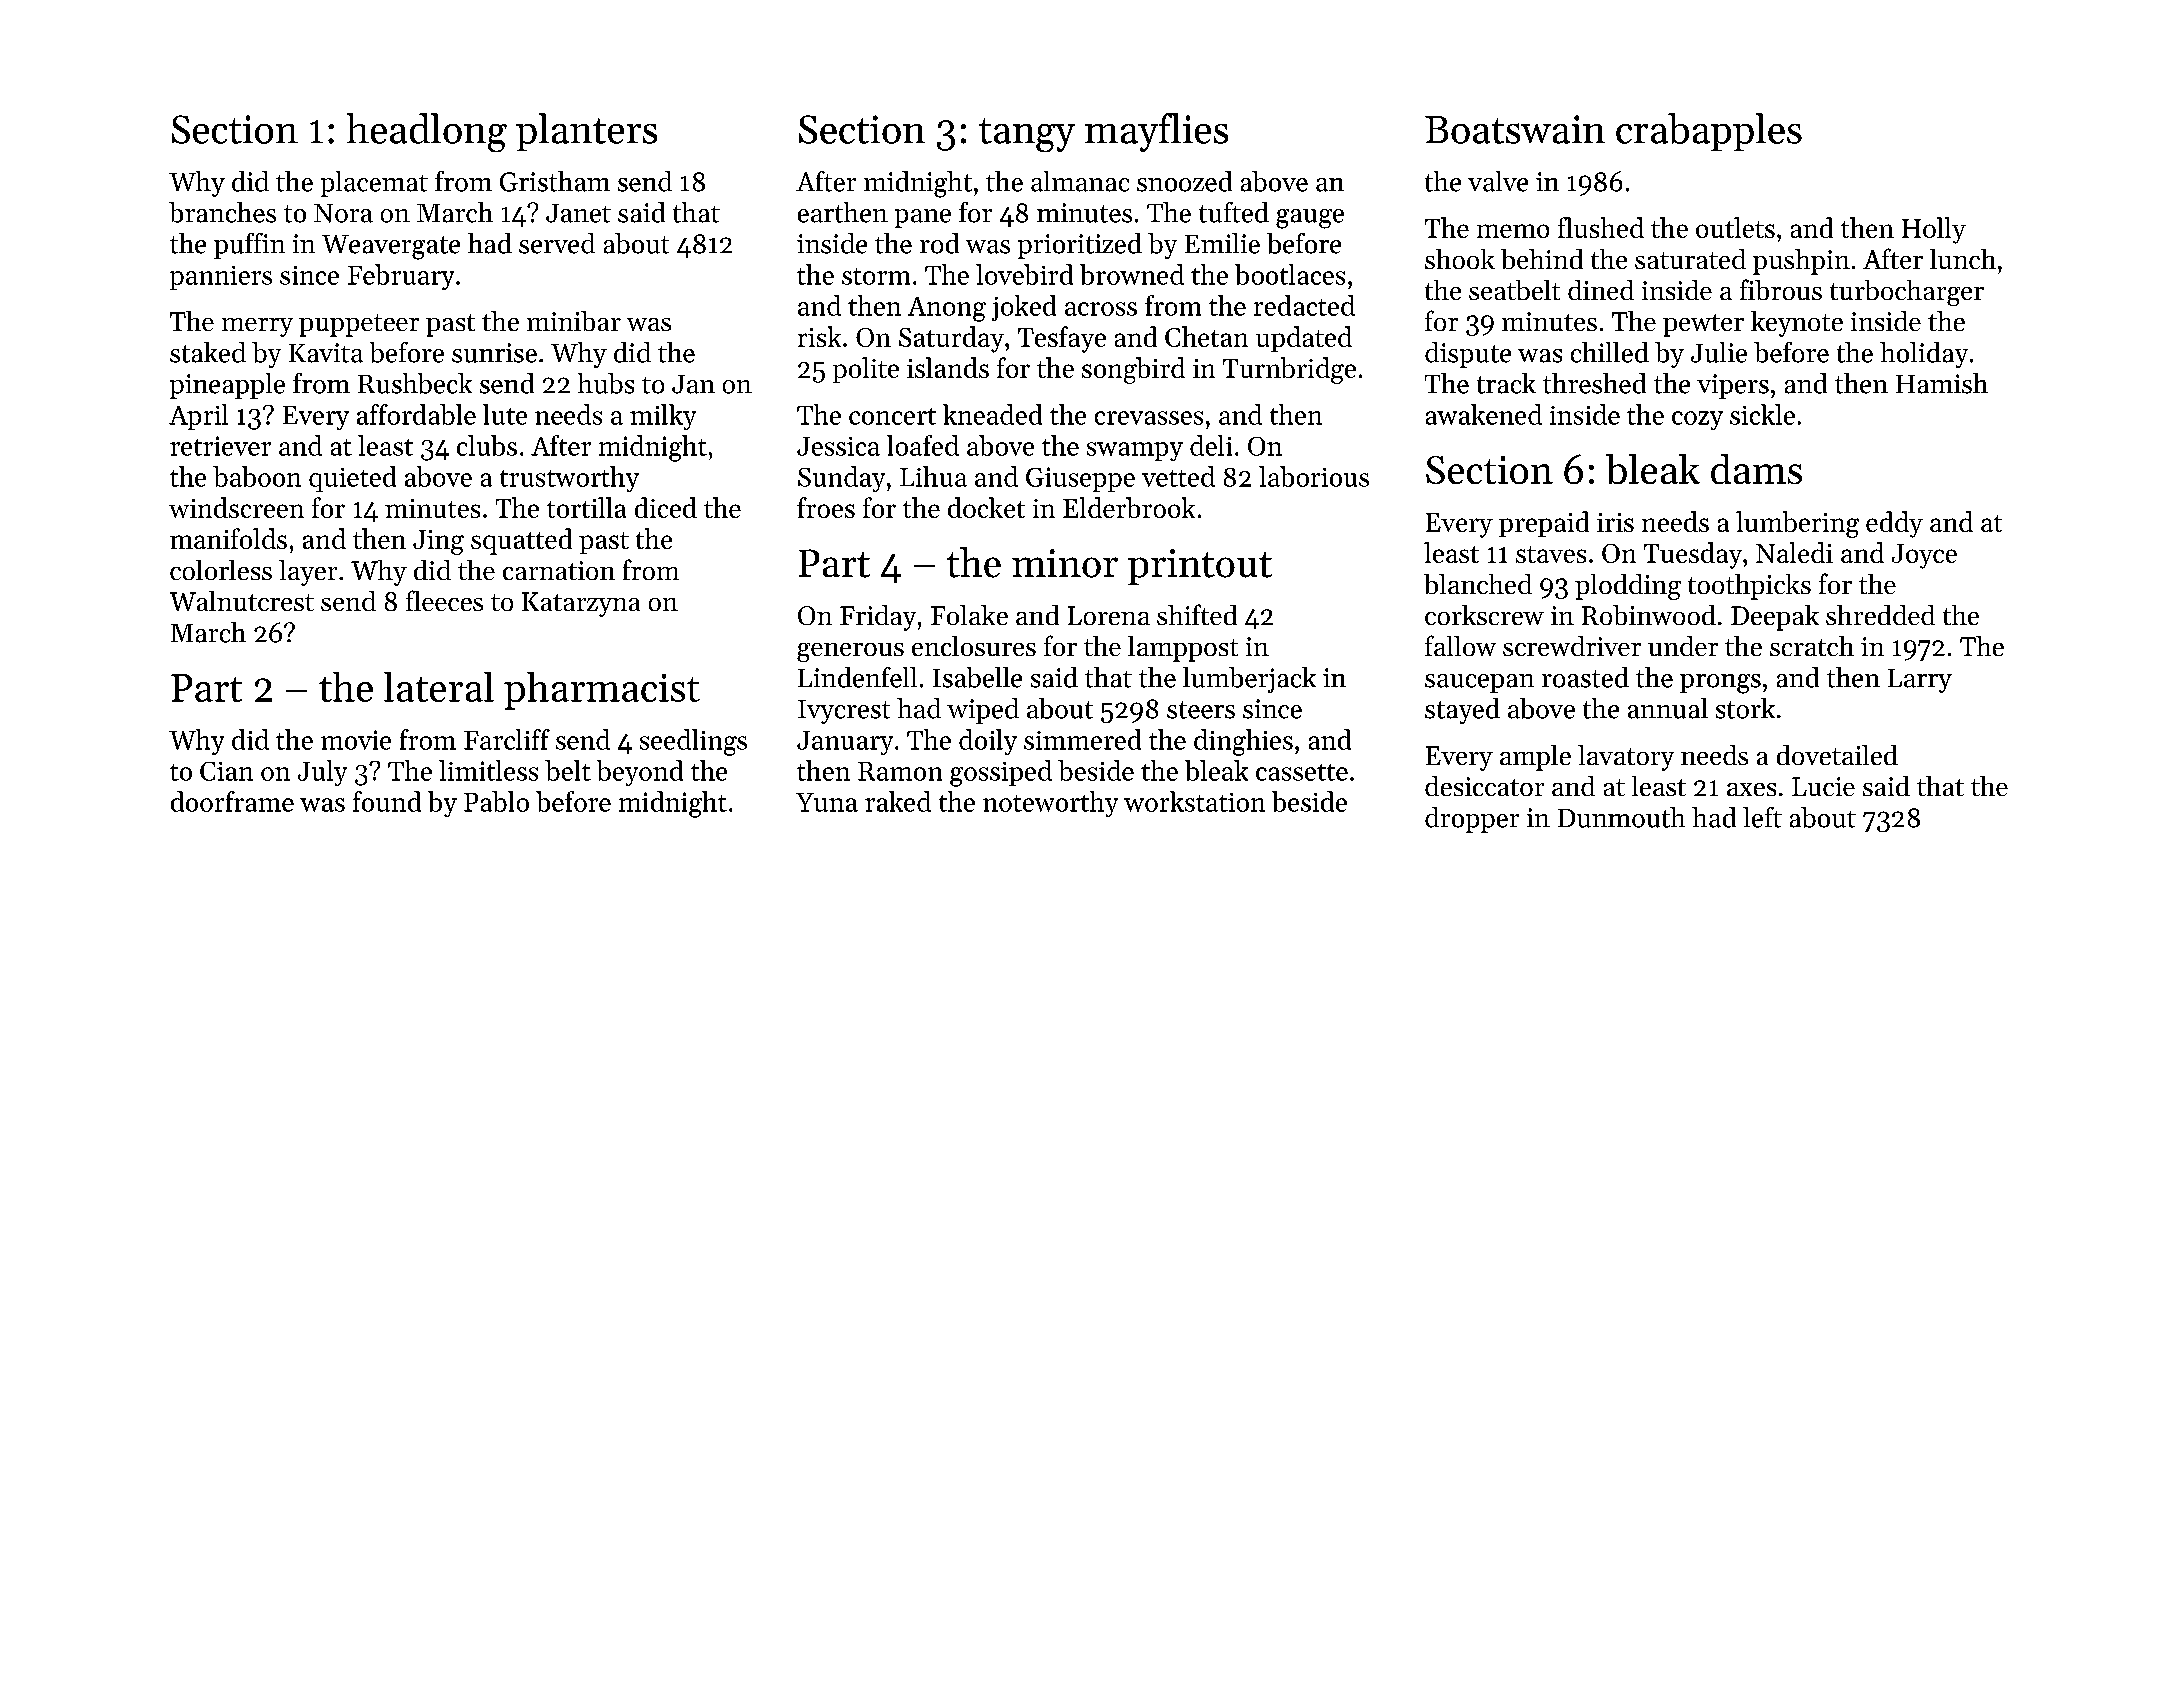 This screenshot has width=2178, height=1683. What do you see at coordinates (923, 218) in the screenshot?
I see `pane` at bounding box center [923, 218].
